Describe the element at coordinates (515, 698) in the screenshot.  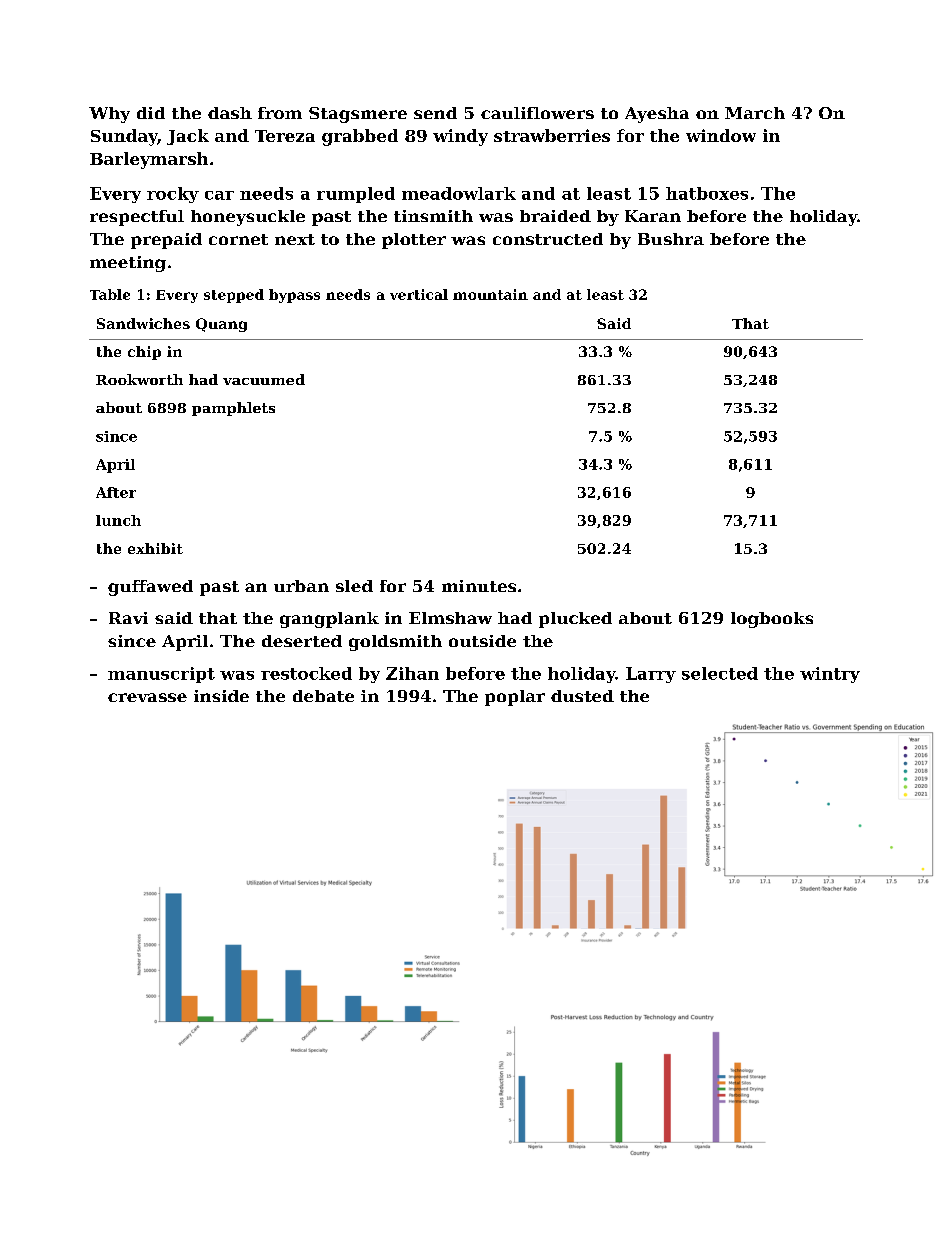
I see `poplar` at that location.
